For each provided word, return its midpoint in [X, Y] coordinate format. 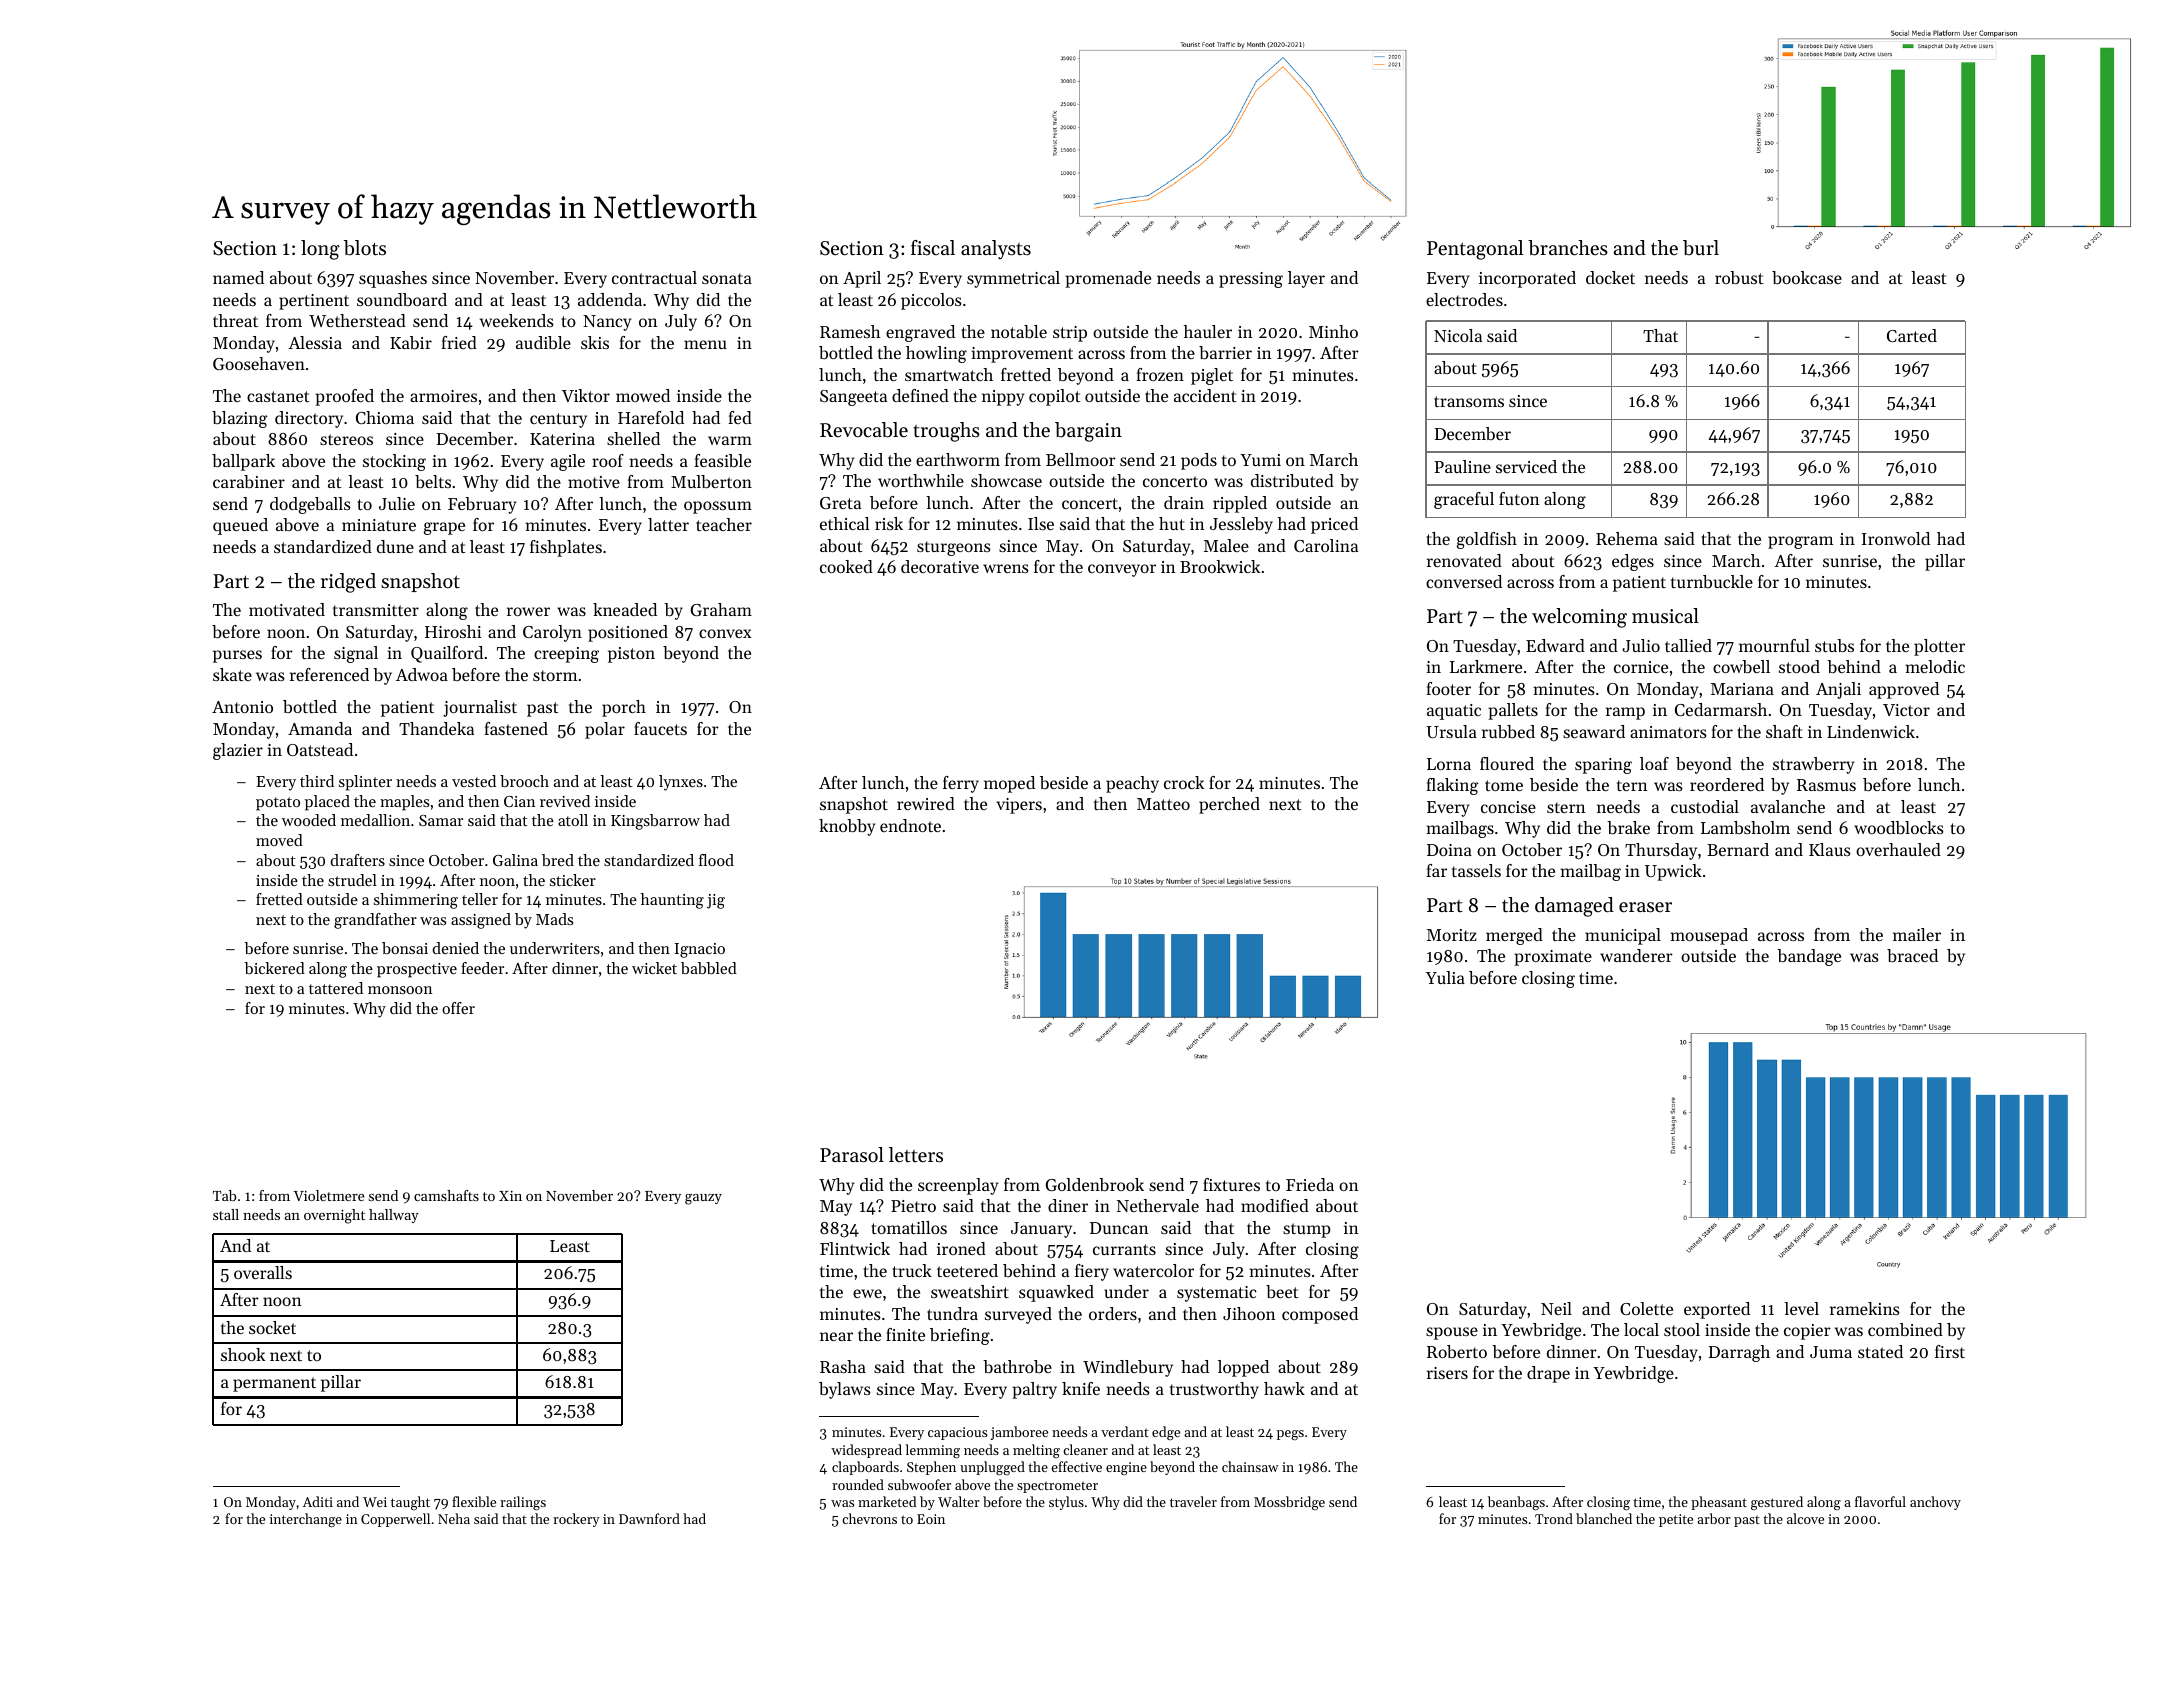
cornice [1641, 667]
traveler [1193, 1501]
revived [565, 801]
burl [1701, 248]
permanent [274, 1384]
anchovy [1935, 1503]
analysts [996, 250]
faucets [660, 728]
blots [365, 248]
